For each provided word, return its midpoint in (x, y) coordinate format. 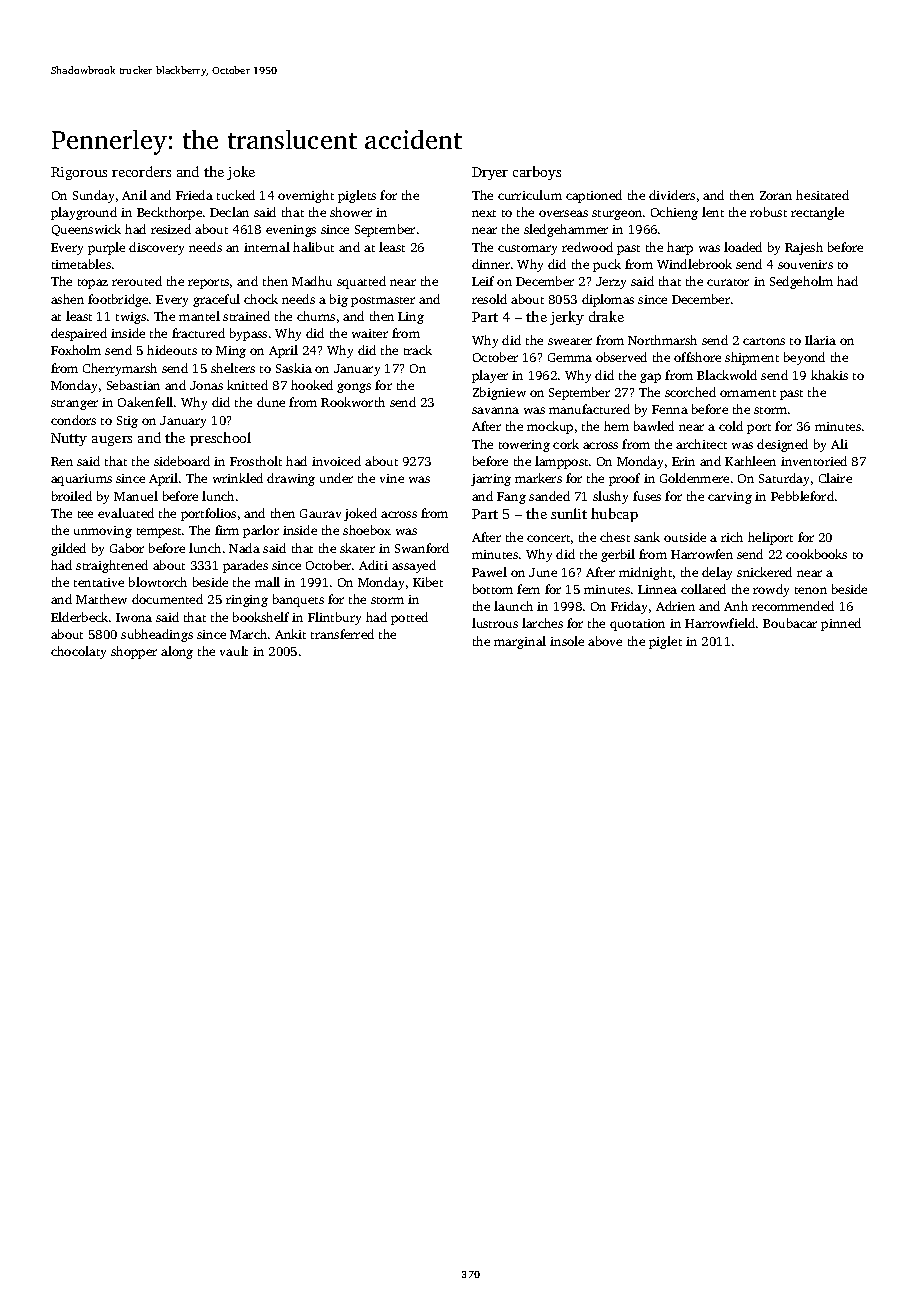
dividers (672, 195)
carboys (537, 173)
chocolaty (78, 652)
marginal (520, 642)
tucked (236, 195)
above (605, 641)
